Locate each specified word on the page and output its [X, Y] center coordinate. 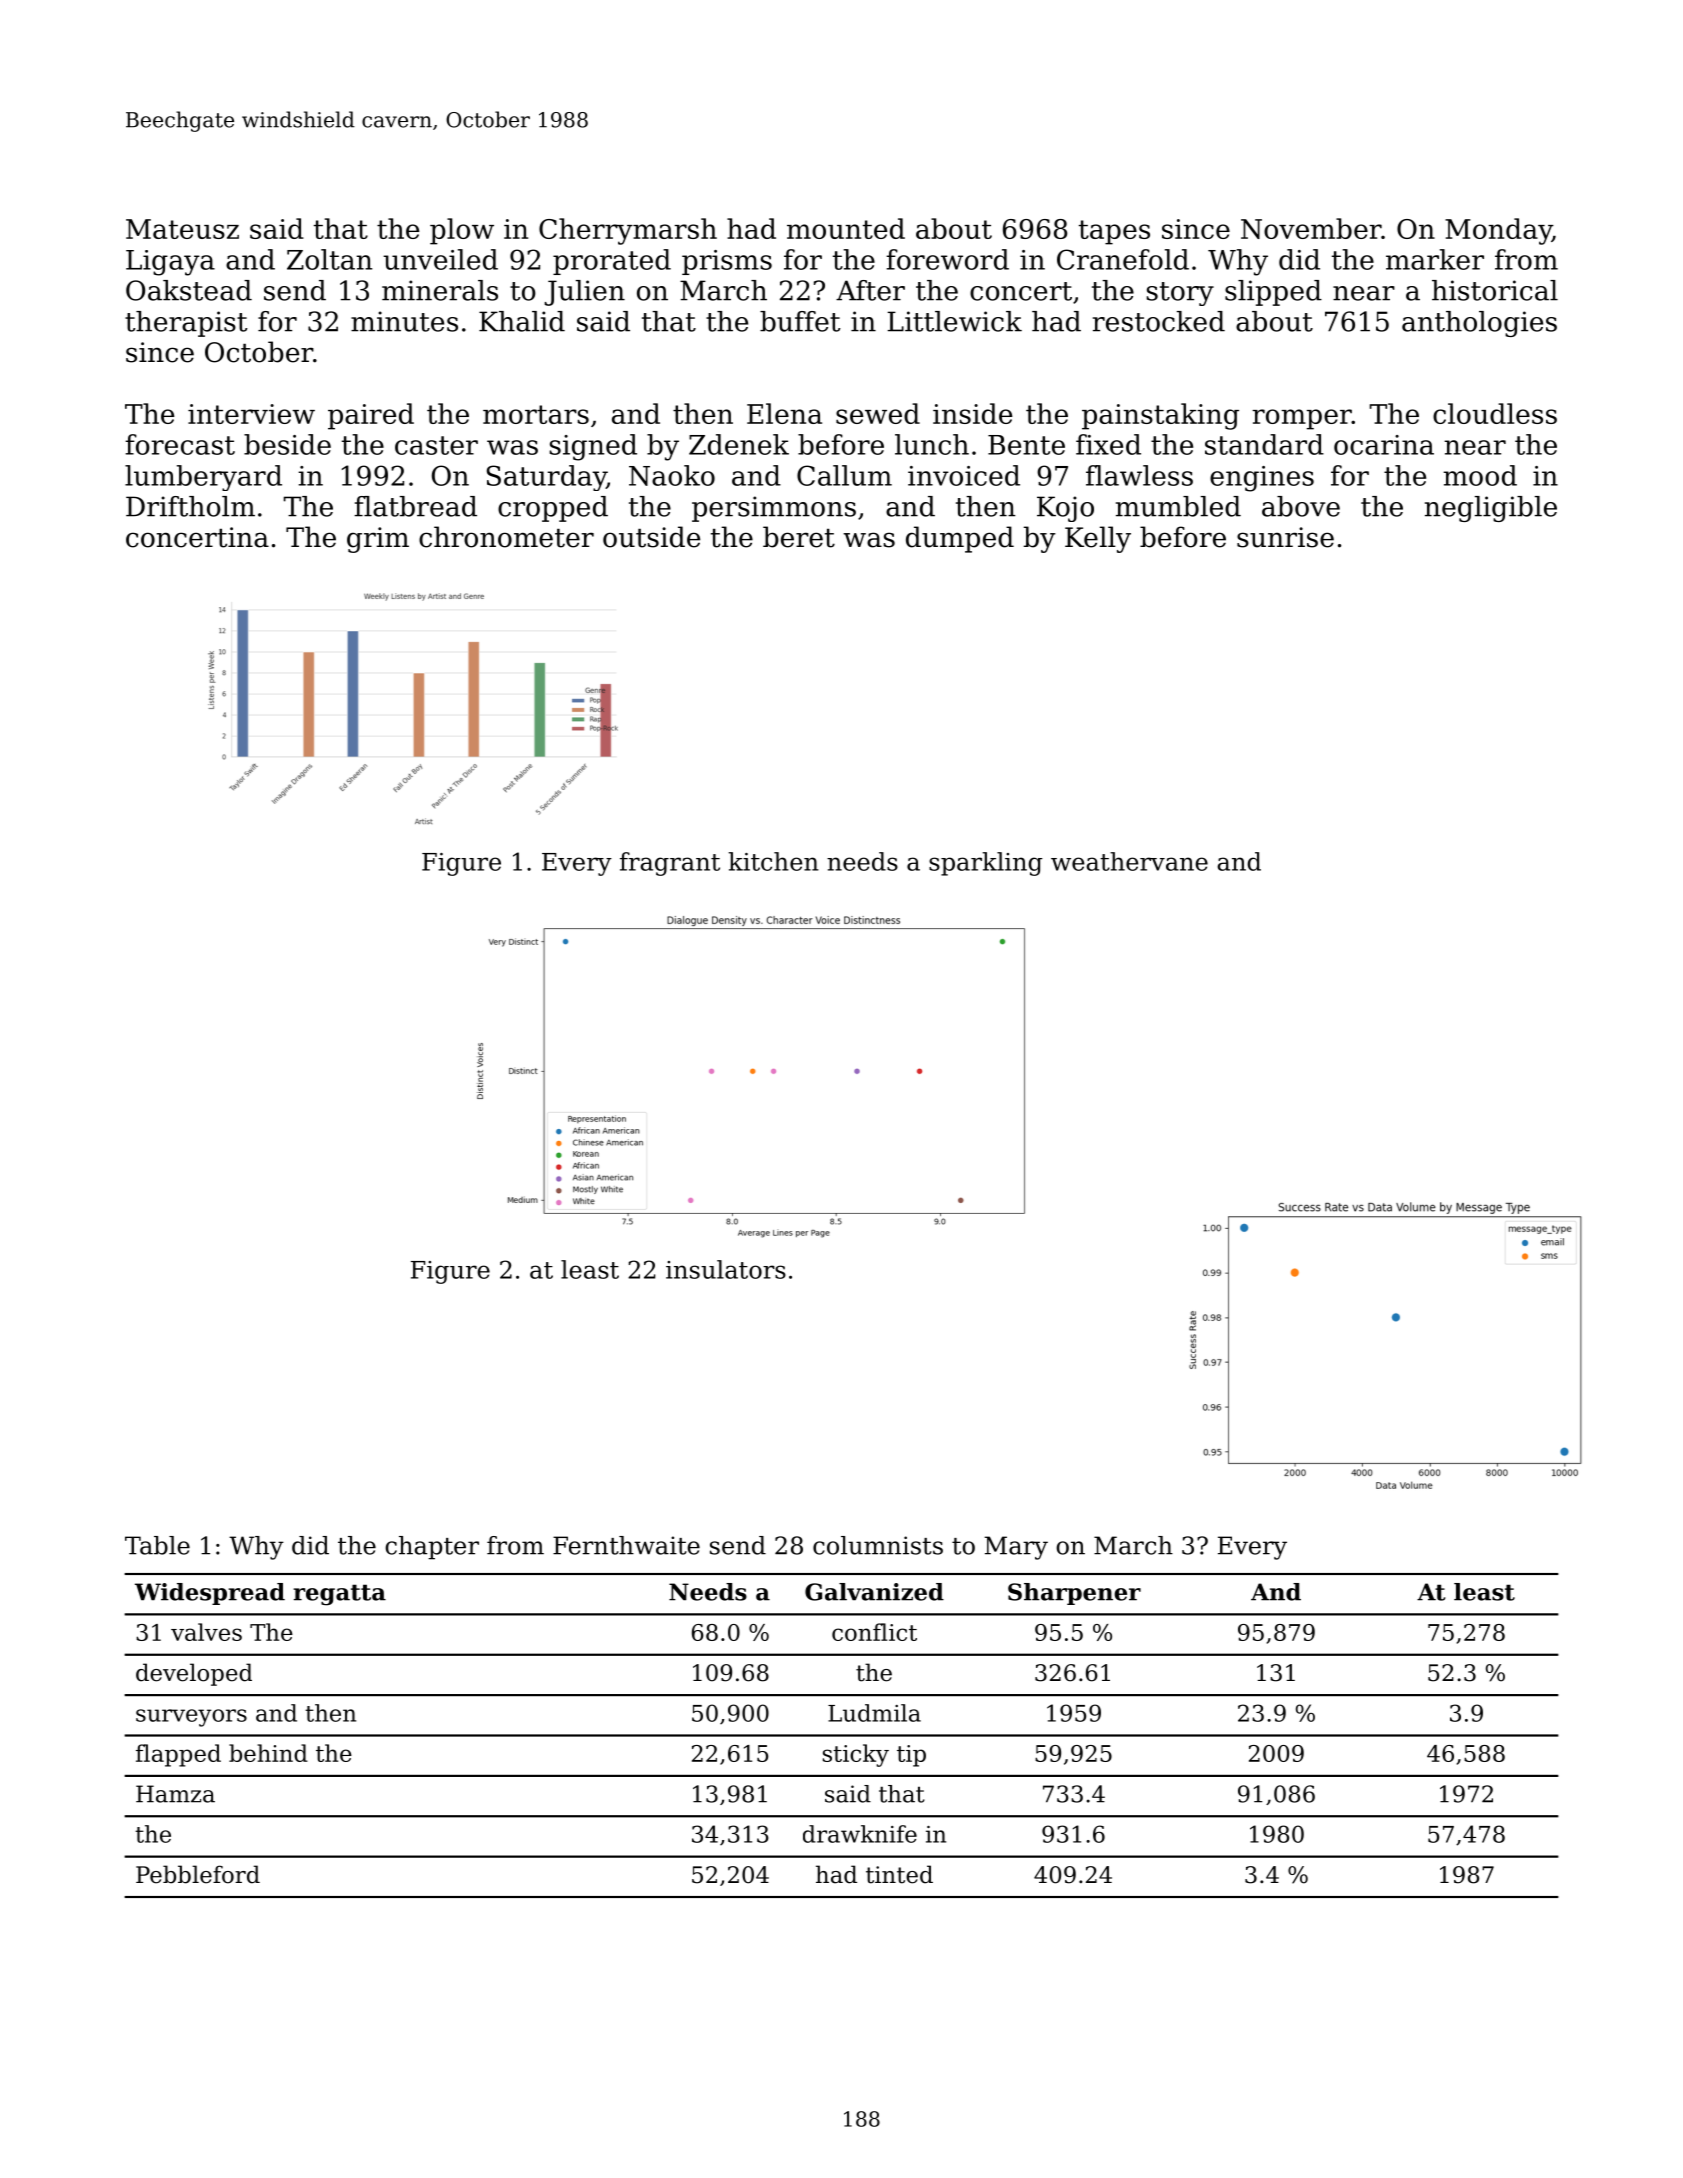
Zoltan [329, 259]
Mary [1016, 1548]
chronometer [506, 537]
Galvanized [874, 1592]
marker [1435, 259]
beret [799, 537]
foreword [947, 259]
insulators [726, 1269]
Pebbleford [198, 1874]
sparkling [986, 864]
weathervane [1129, 861]
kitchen [773, 861]
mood [1480, 475]
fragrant [670, 864]
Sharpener [1074, 1594]
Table [157, 1545]
